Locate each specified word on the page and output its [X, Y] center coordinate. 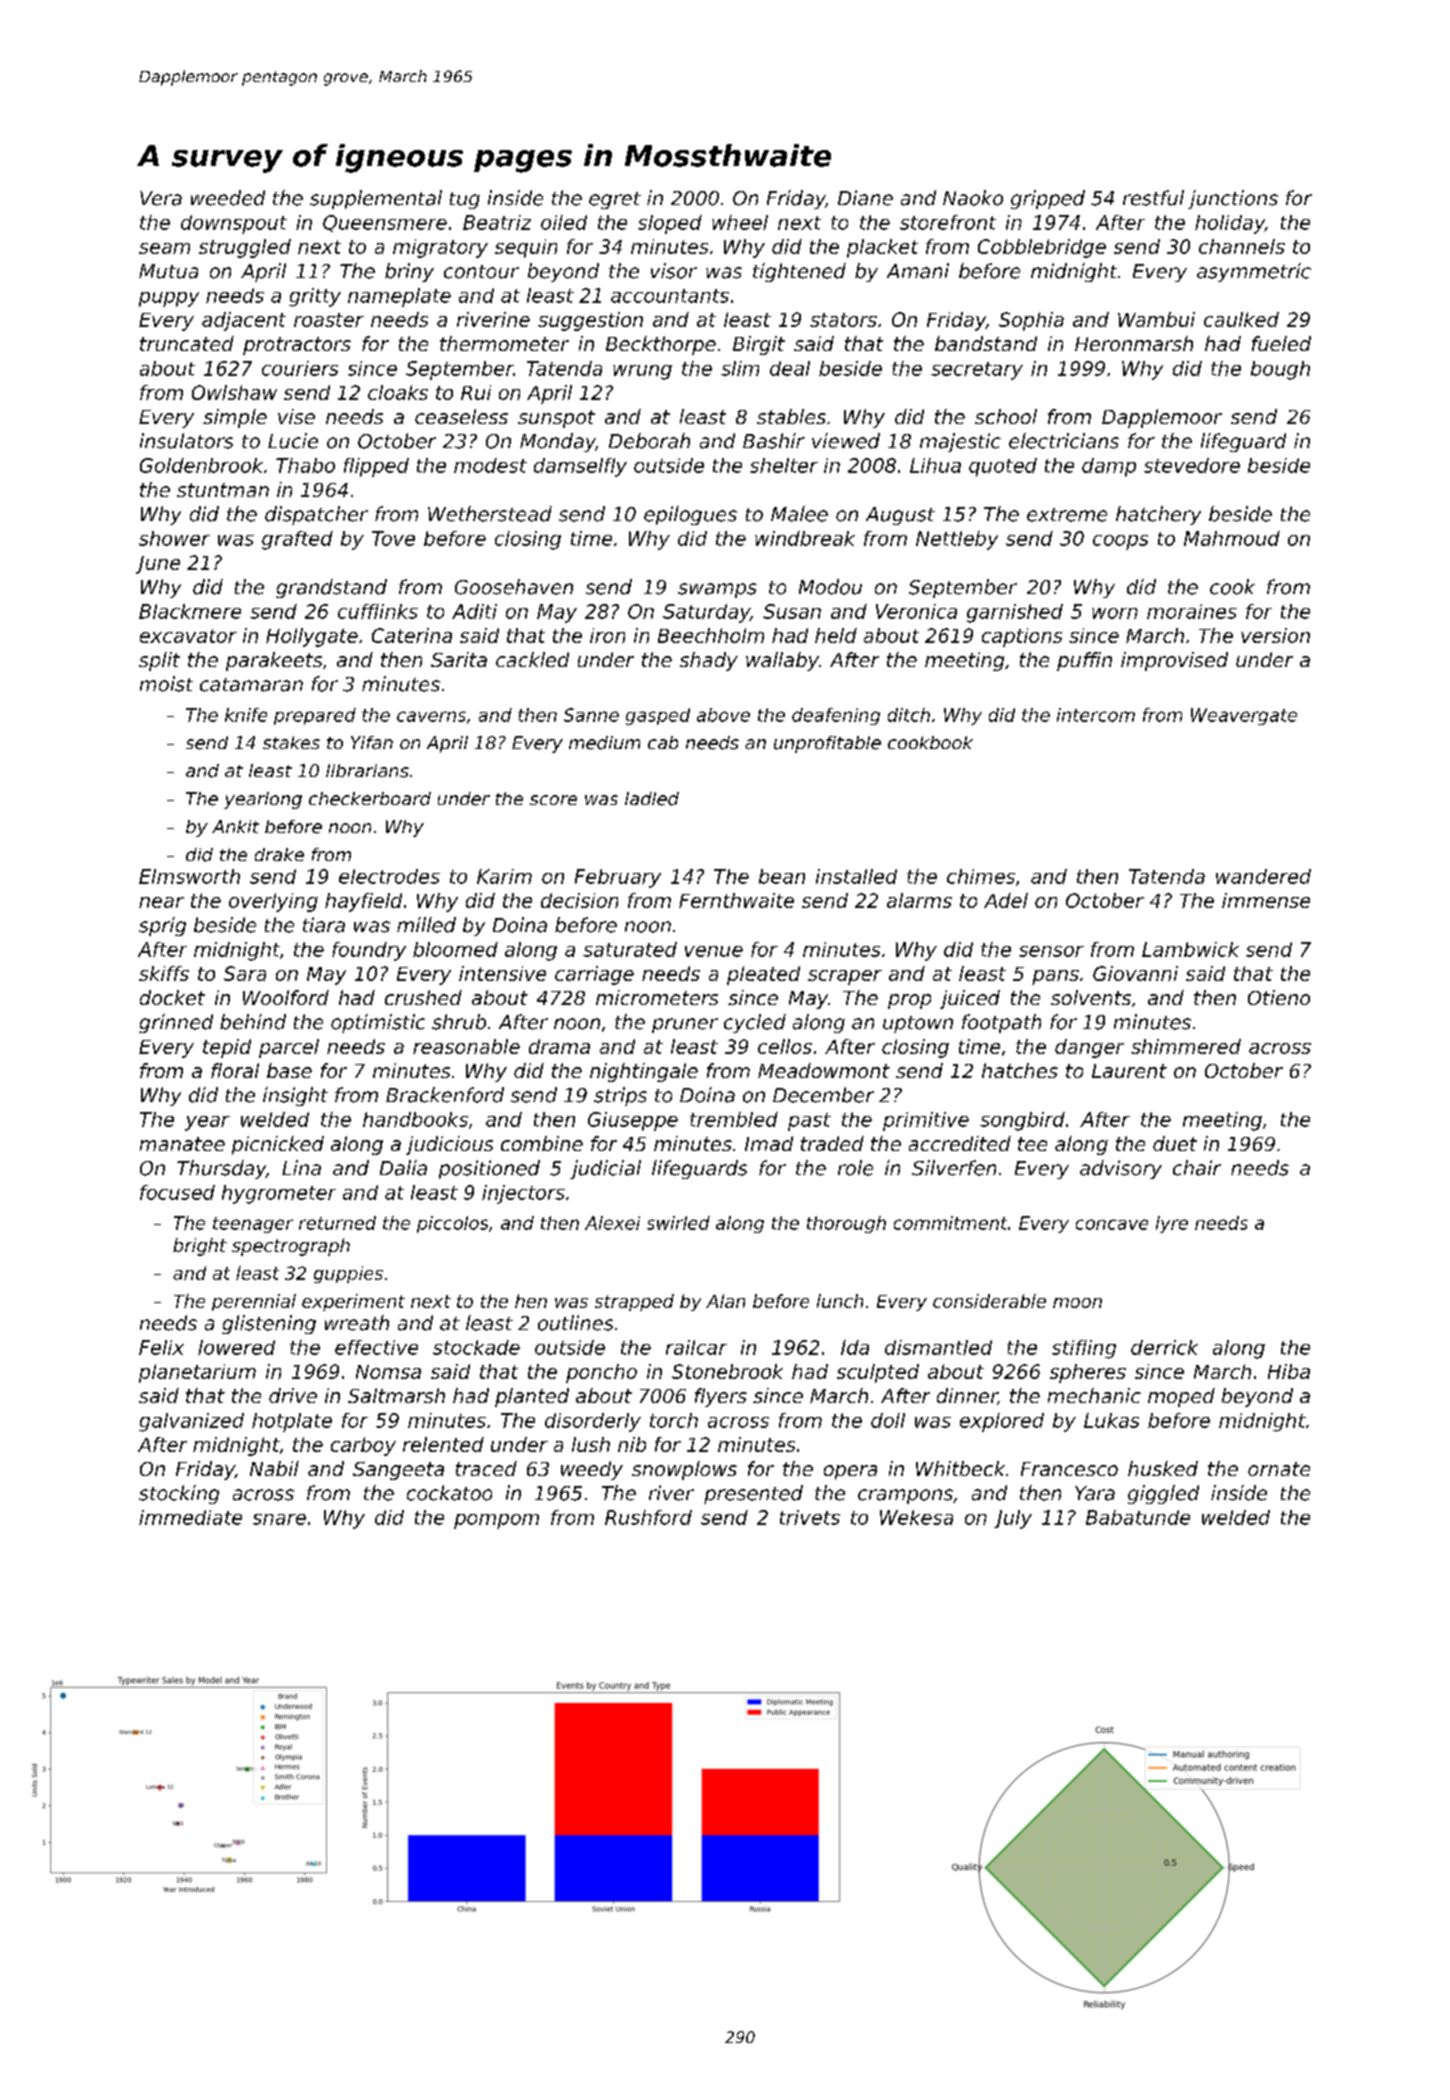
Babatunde [1138, 1517]
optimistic [378, 1023]
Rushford [648, 1517]
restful [1153, 198]
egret [615, 200]
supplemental [376, 199]
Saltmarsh [396, 1395]
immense [1266, 900]
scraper [845, 977]
